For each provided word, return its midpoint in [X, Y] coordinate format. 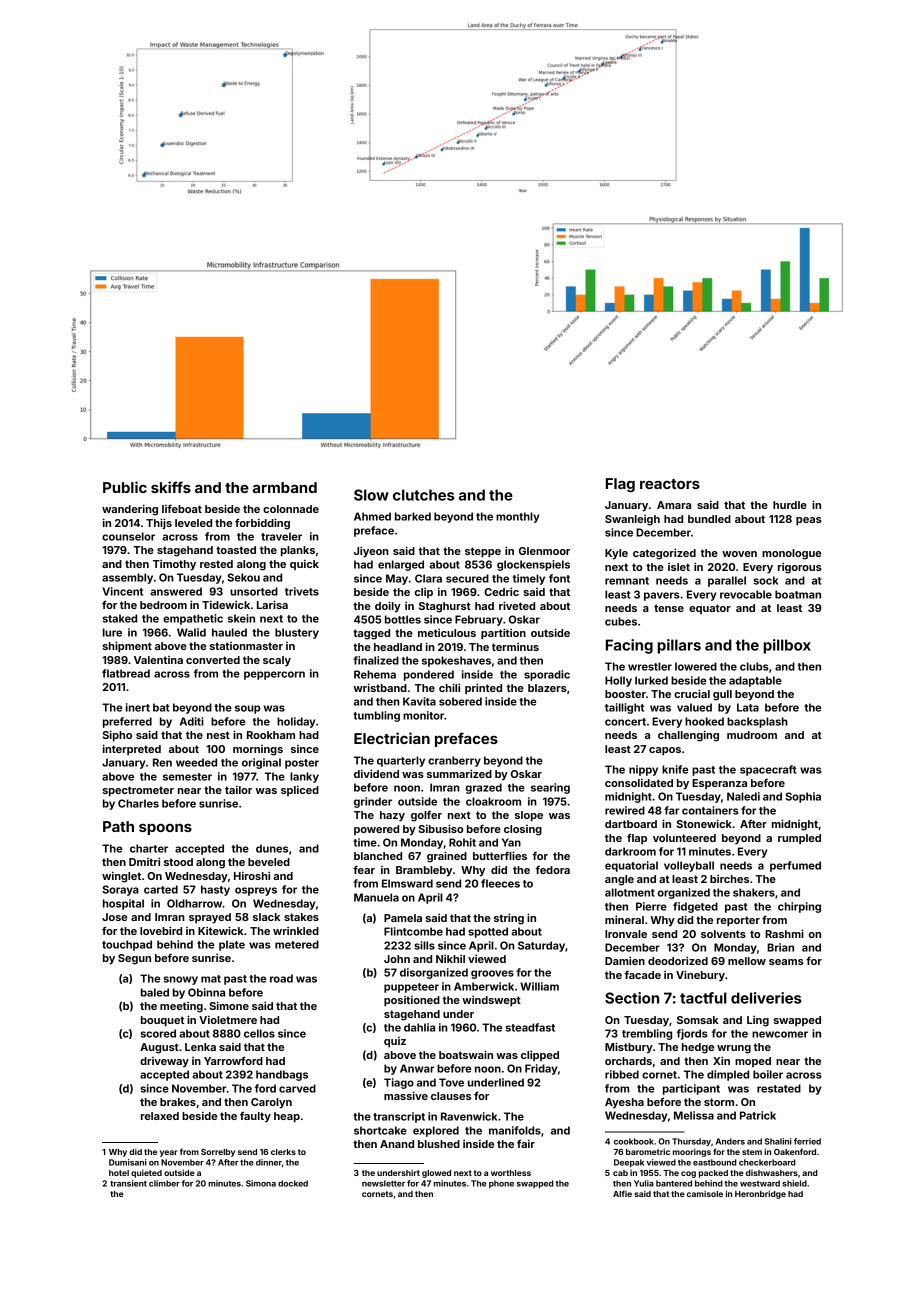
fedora [553, 869]
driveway [164, 1062]
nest [218, 735]
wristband [380, 687]
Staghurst [445, 607]
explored [436, 1131]
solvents [723, 934]
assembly [127, 578]
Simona [261, 1183]
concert [625, 722]
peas [809, 521]
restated [779, 1088]
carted [161, 889]
